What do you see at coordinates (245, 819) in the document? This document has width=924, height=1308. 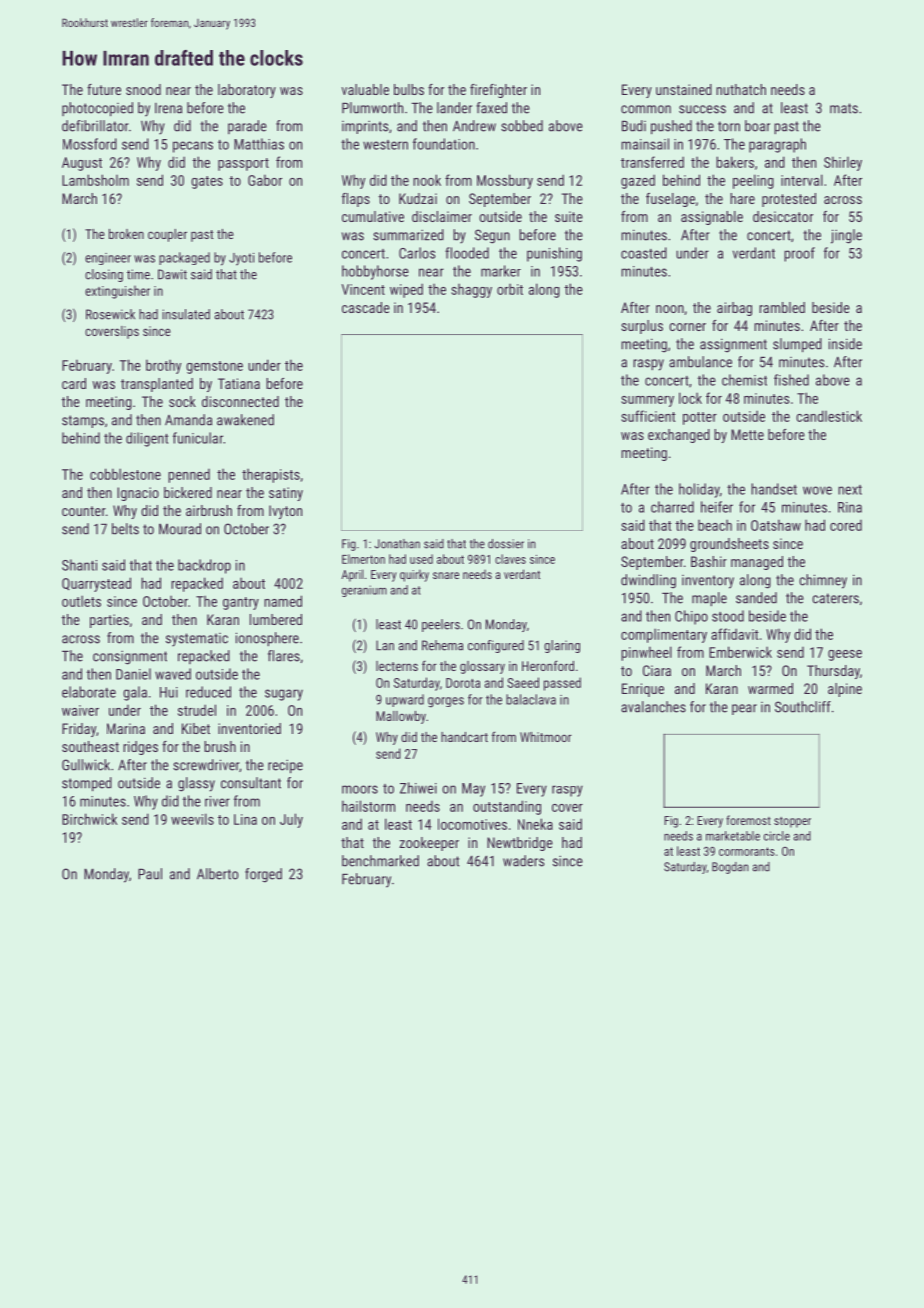 I see `Lina` at bounding box center [245, 819].
